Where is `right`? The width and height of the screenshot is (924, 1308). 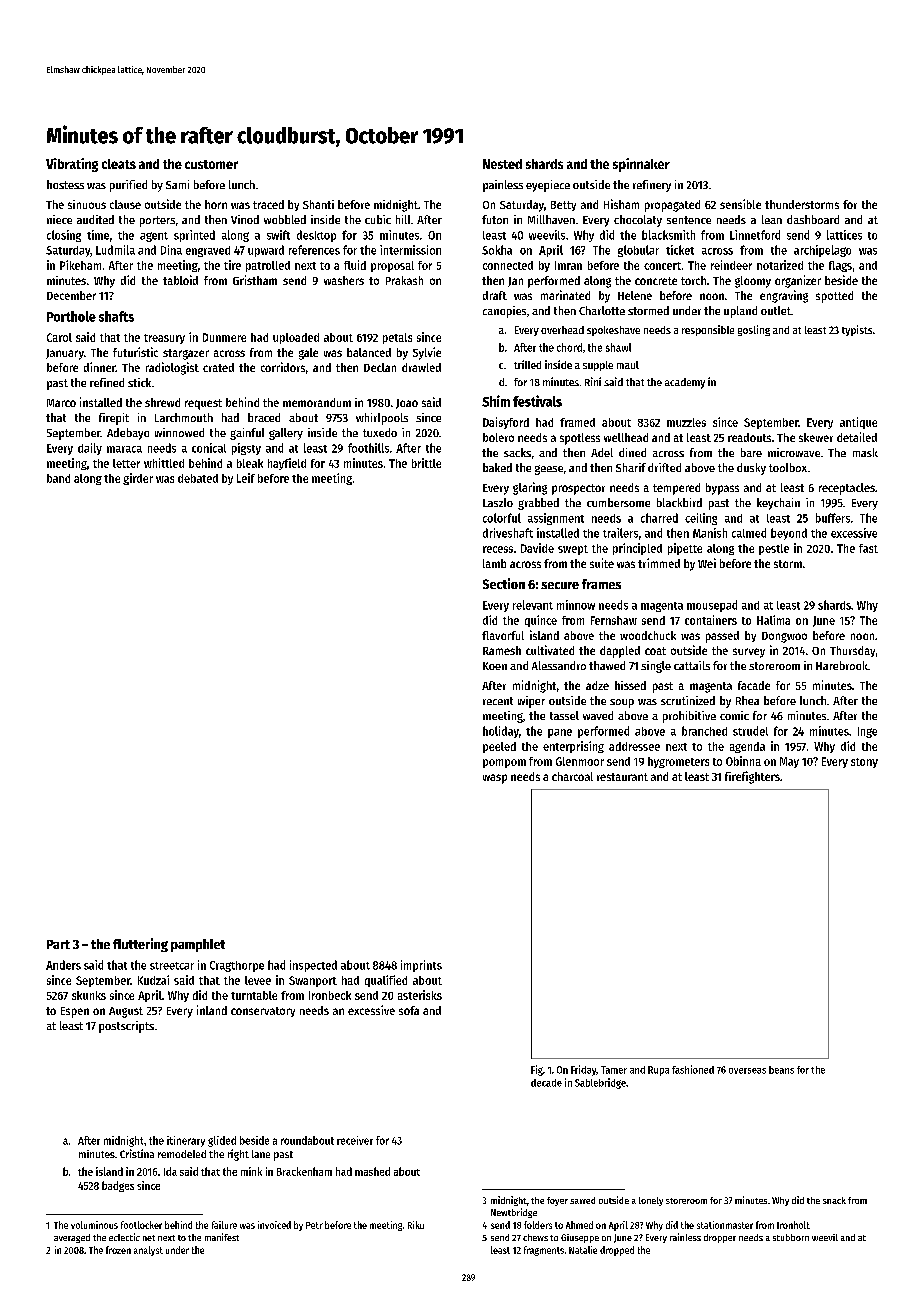
right is located at coordinates (238, 1155).
